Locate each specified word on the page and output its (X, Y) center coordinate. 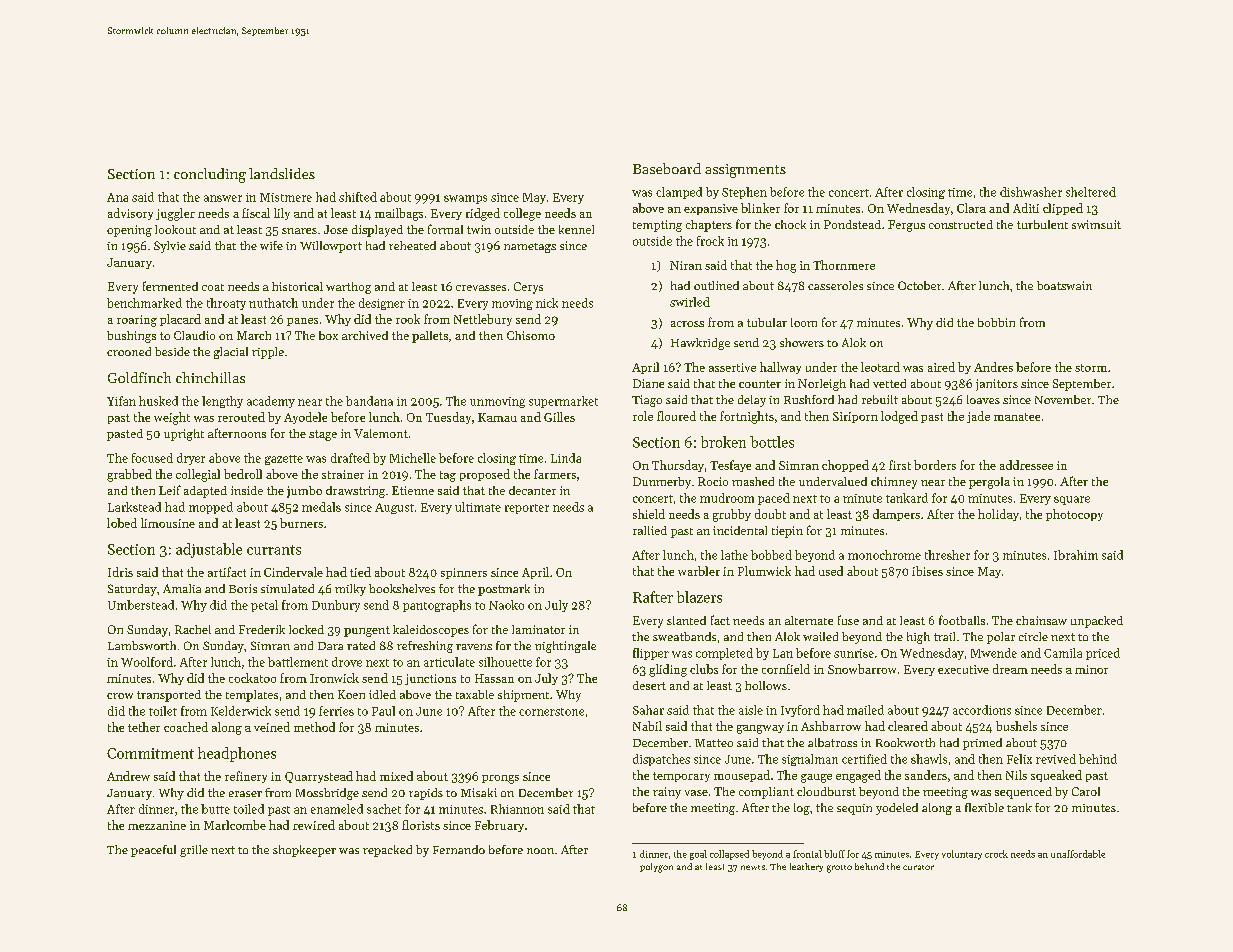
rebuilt (880, 399)
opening (129, 231)
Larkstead (134, 507)
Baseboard (667, 168)
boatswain (1064, 285)
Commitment (150, 753)
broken (723, 442)
